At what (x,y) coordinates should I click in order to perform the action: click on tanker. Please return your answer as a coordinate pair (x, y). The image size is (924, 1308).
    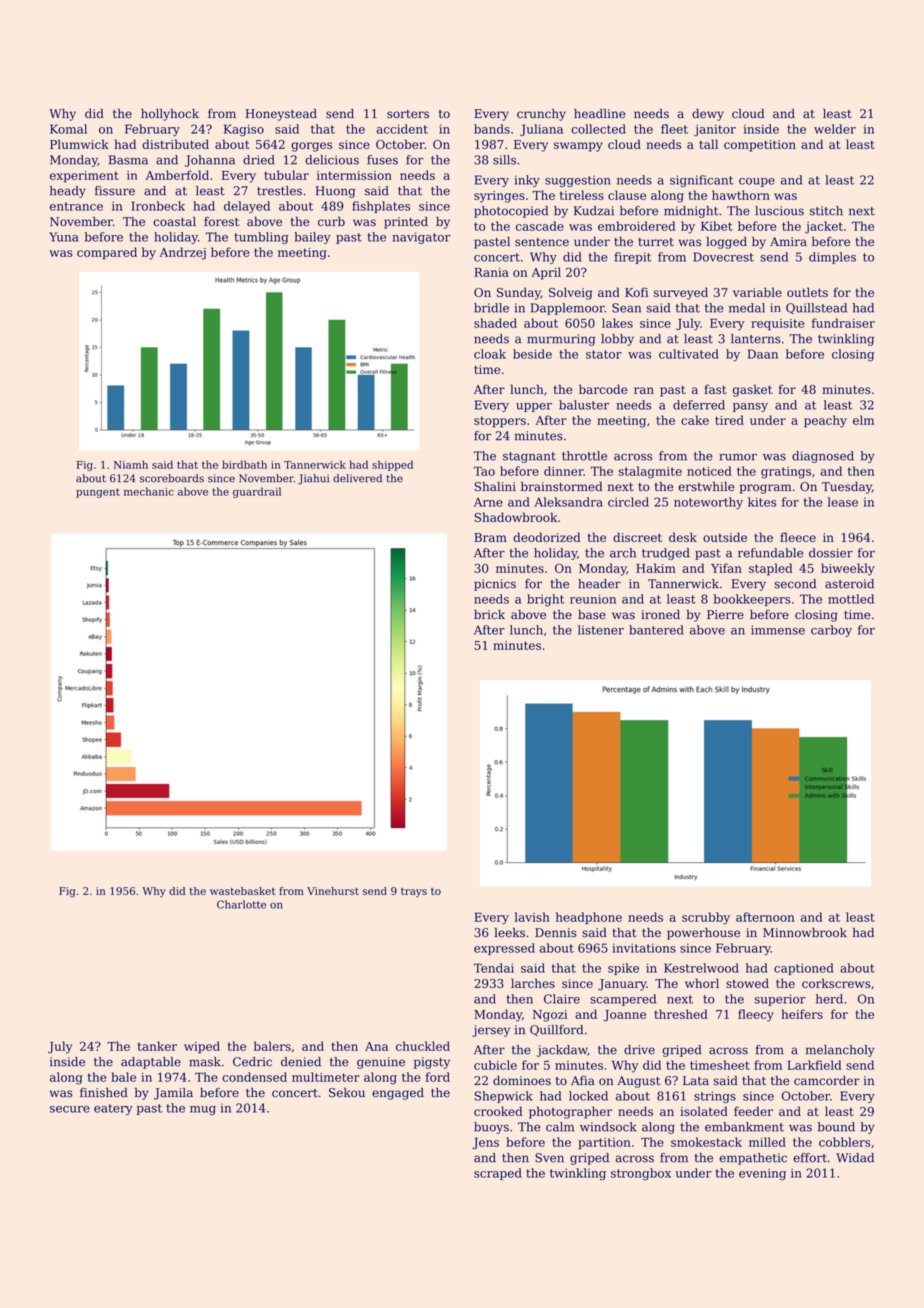
    Looking at the image, I should click on (157, 1046).
